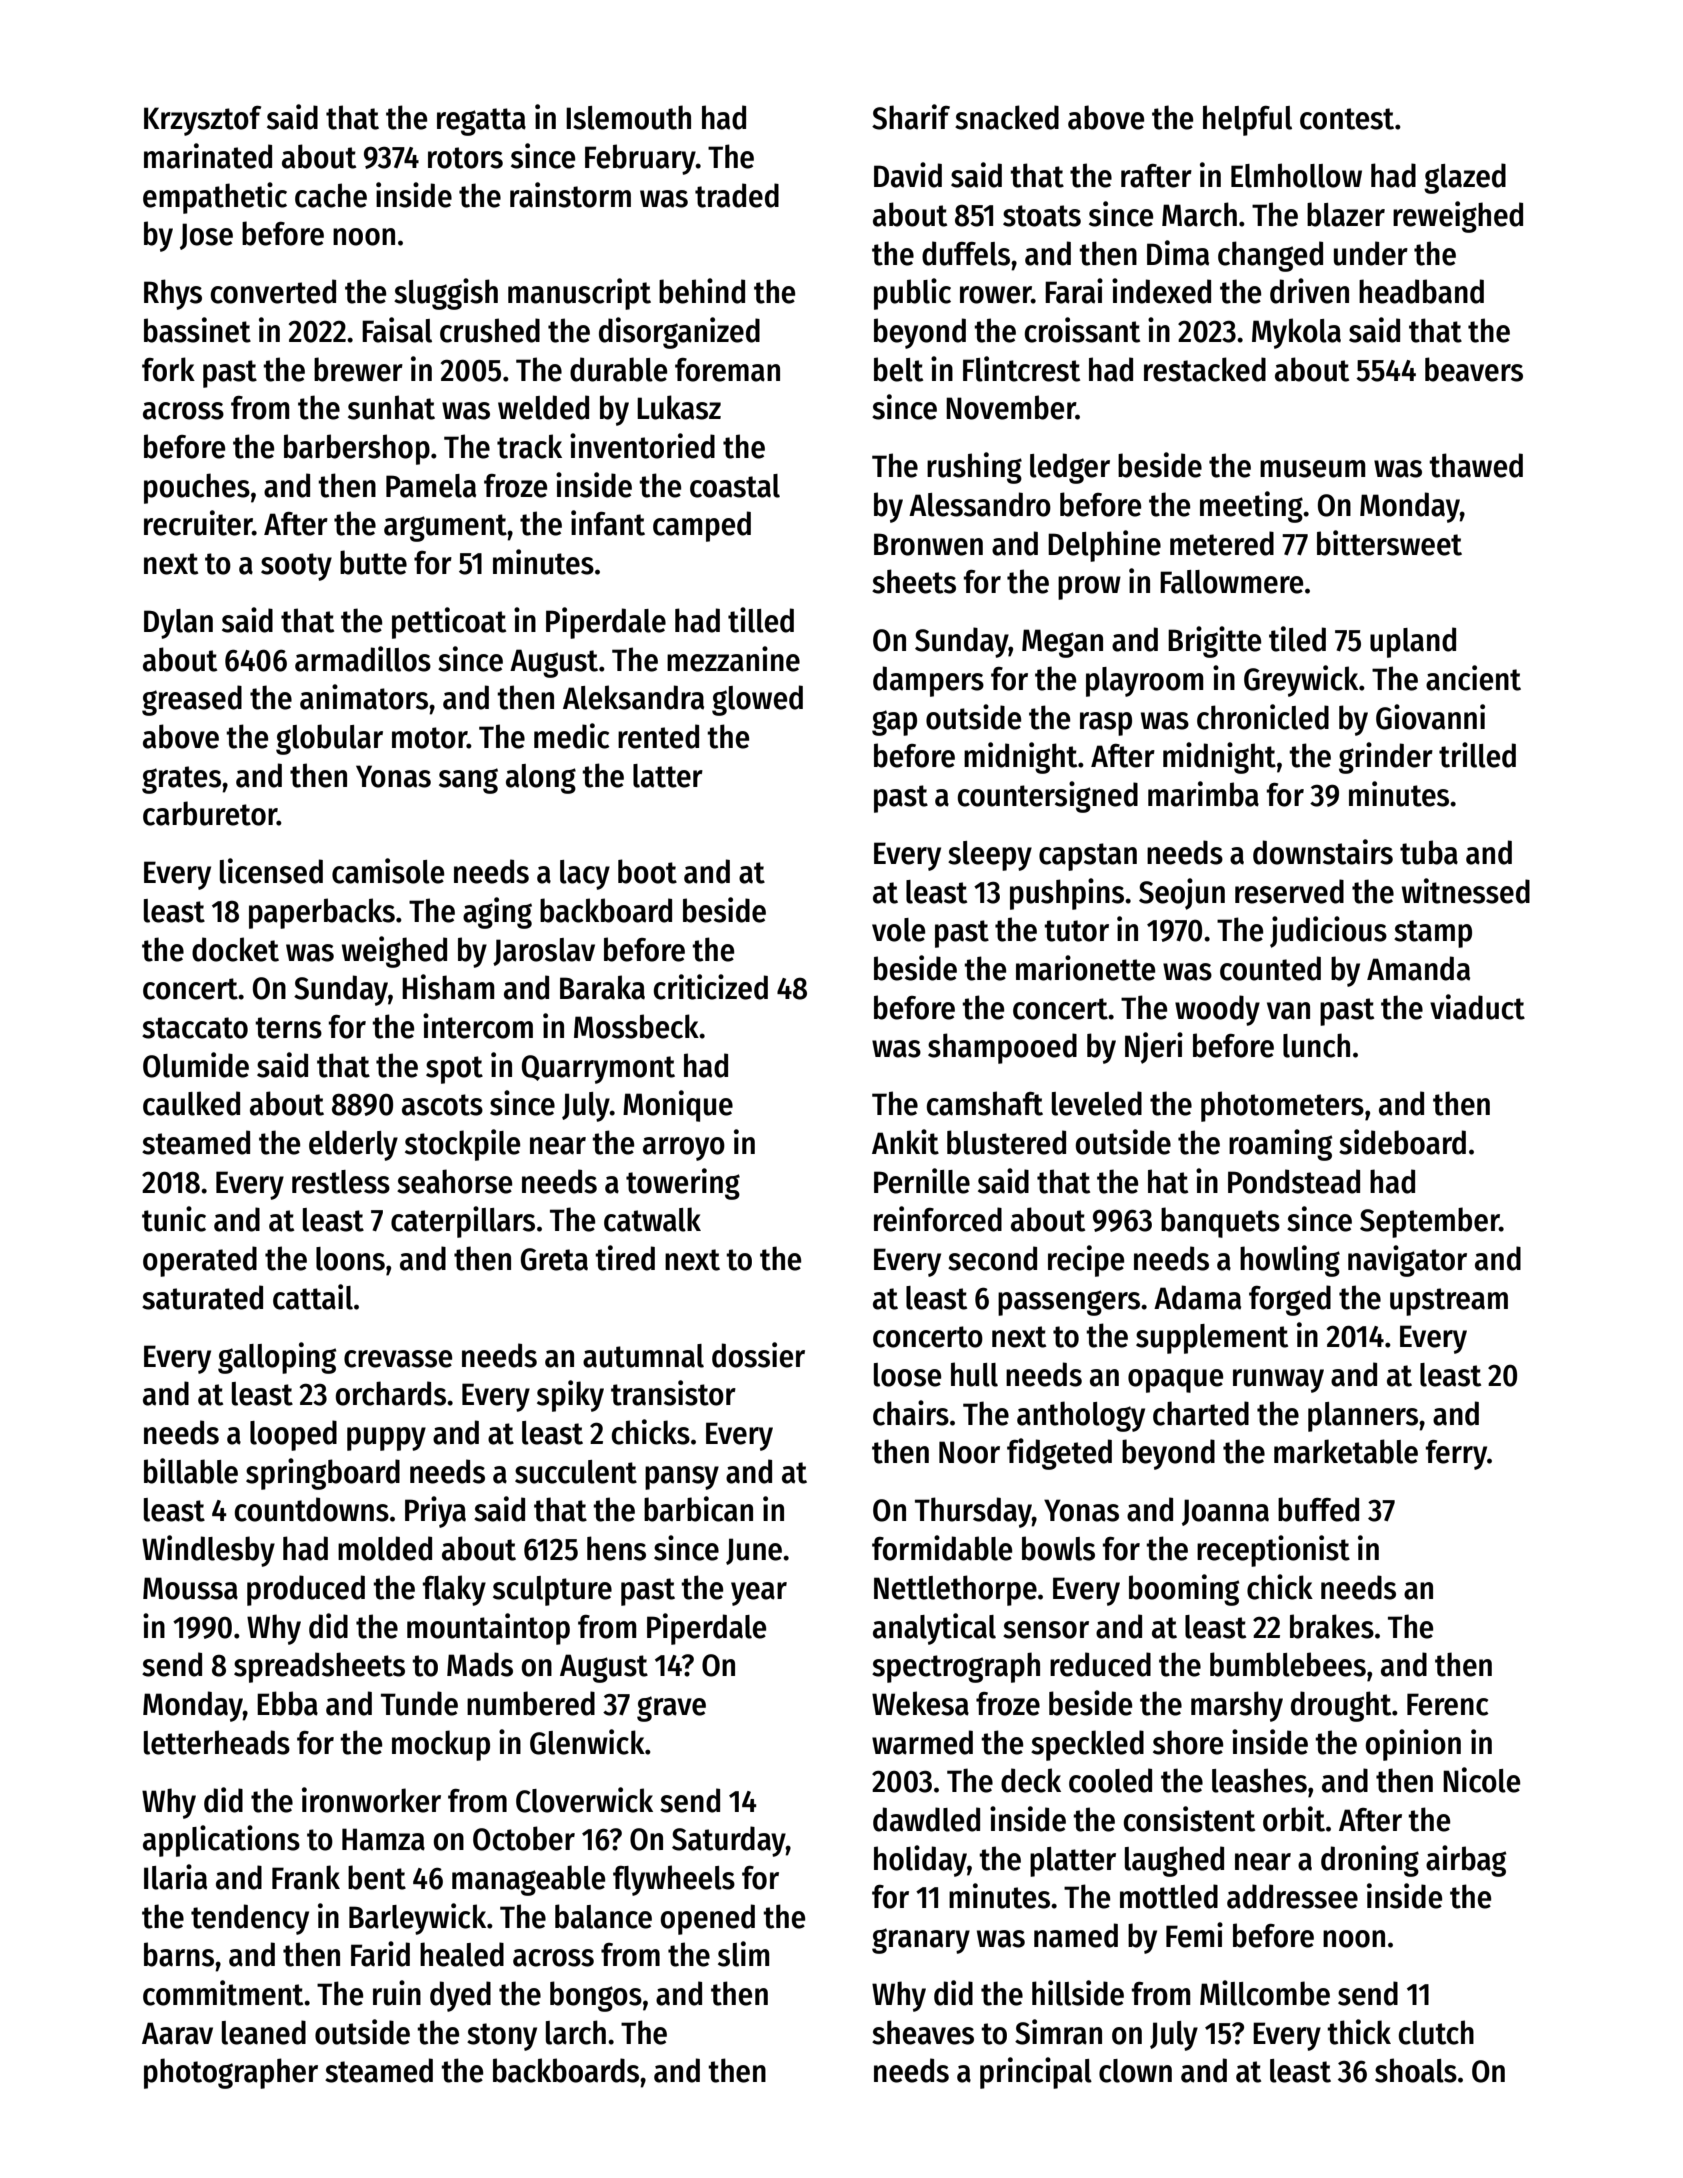 This screenshot has height=2178, width=1683. What do you see at coordinates (1347, 119) in the screenshot?
I see `contest` at bounding box center [1347, 119].
